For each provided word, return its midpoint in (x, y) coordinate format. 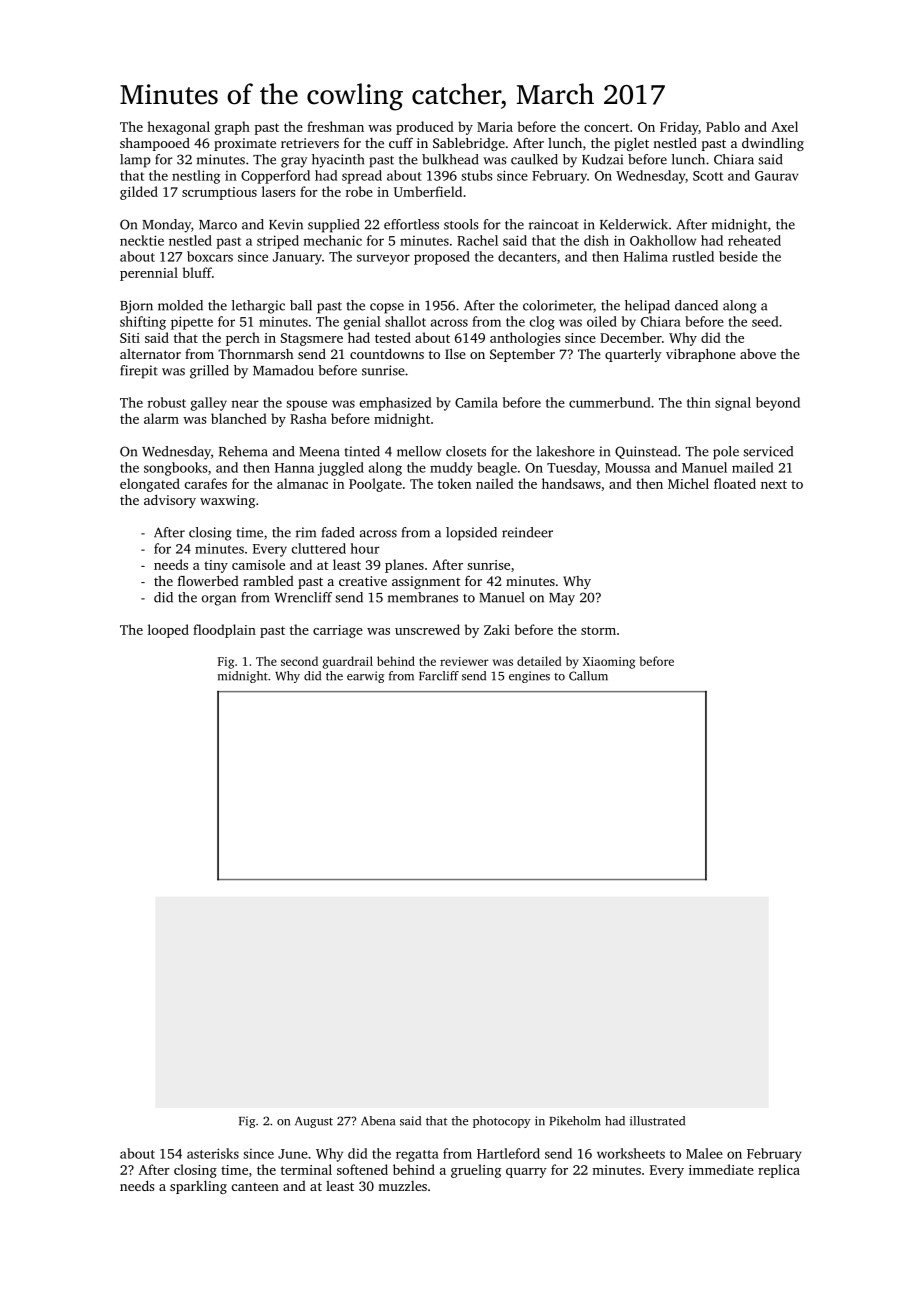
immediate (721, 1169)
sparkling (198, 1187)
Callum (588, 676)
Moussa (627, 468)
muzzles (402, 1186)
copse (387, 308)
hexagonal (178, 128)
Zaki (497, 629)
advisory (170, 501)
